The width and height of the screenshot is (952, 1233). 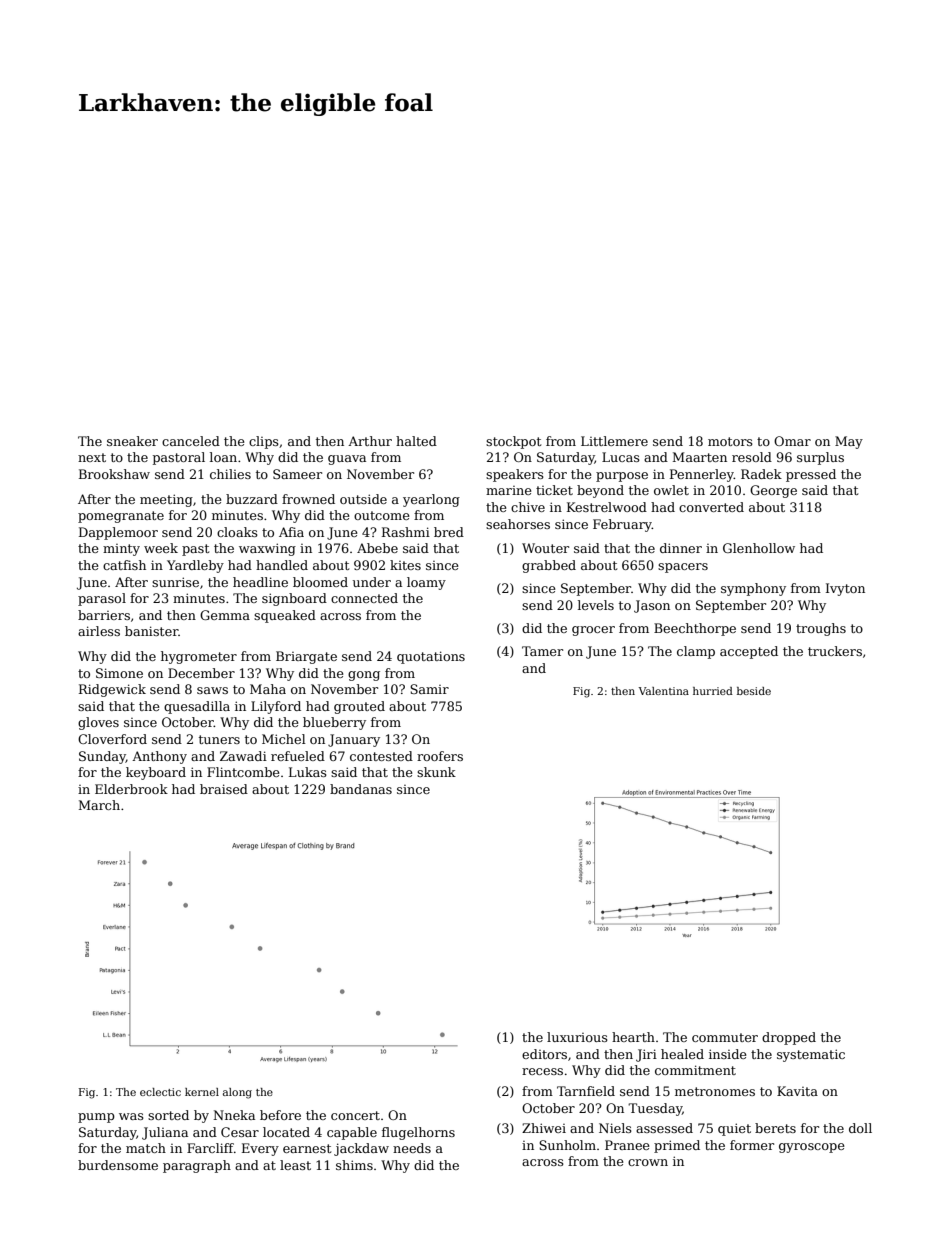 What do you see at coordinates (725, 1037) in the screenshot?
I see `commuter` at bounding box center [725, 1037].
